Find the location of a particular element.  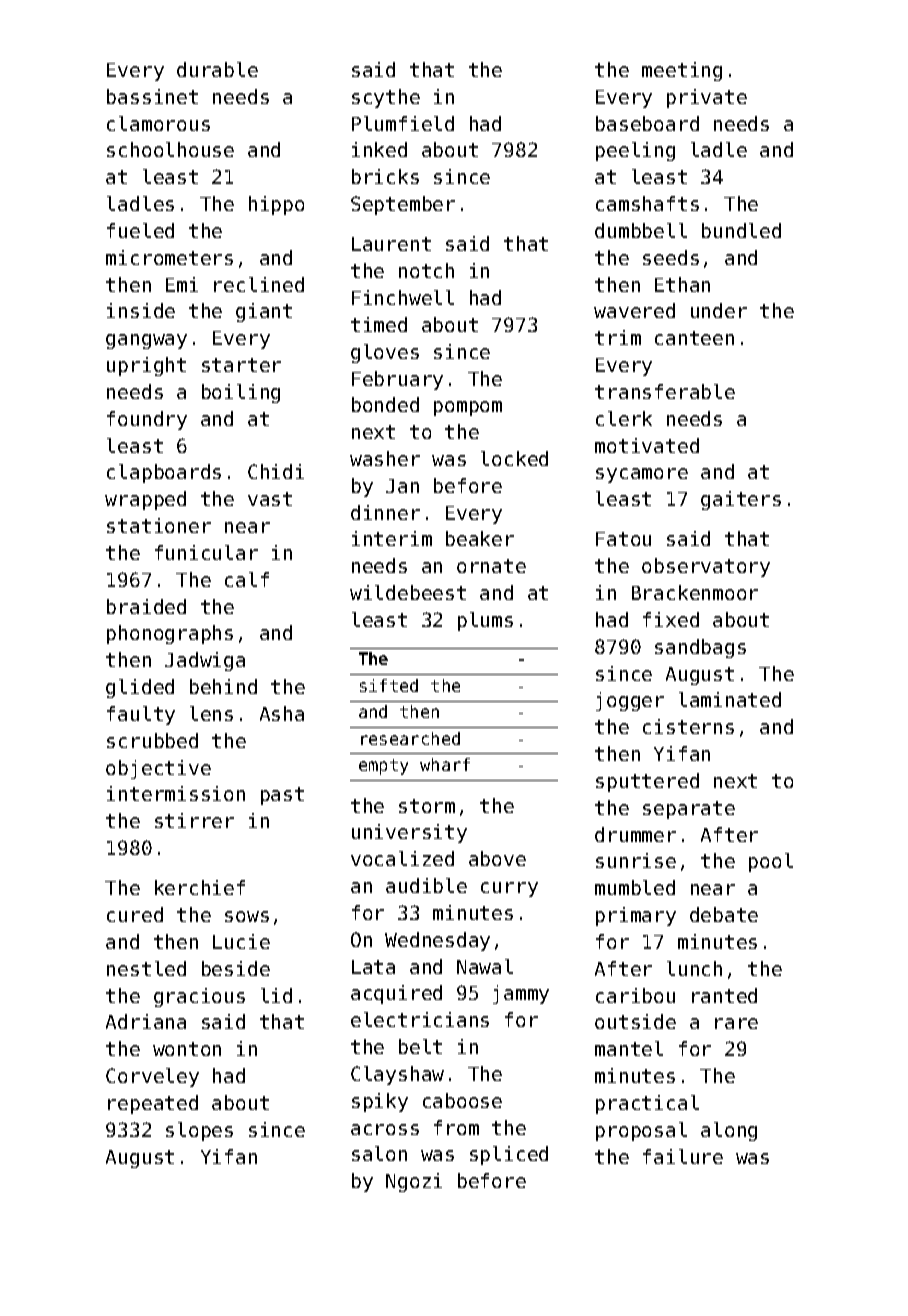

slopes is located at coordinates (199, 1131).
